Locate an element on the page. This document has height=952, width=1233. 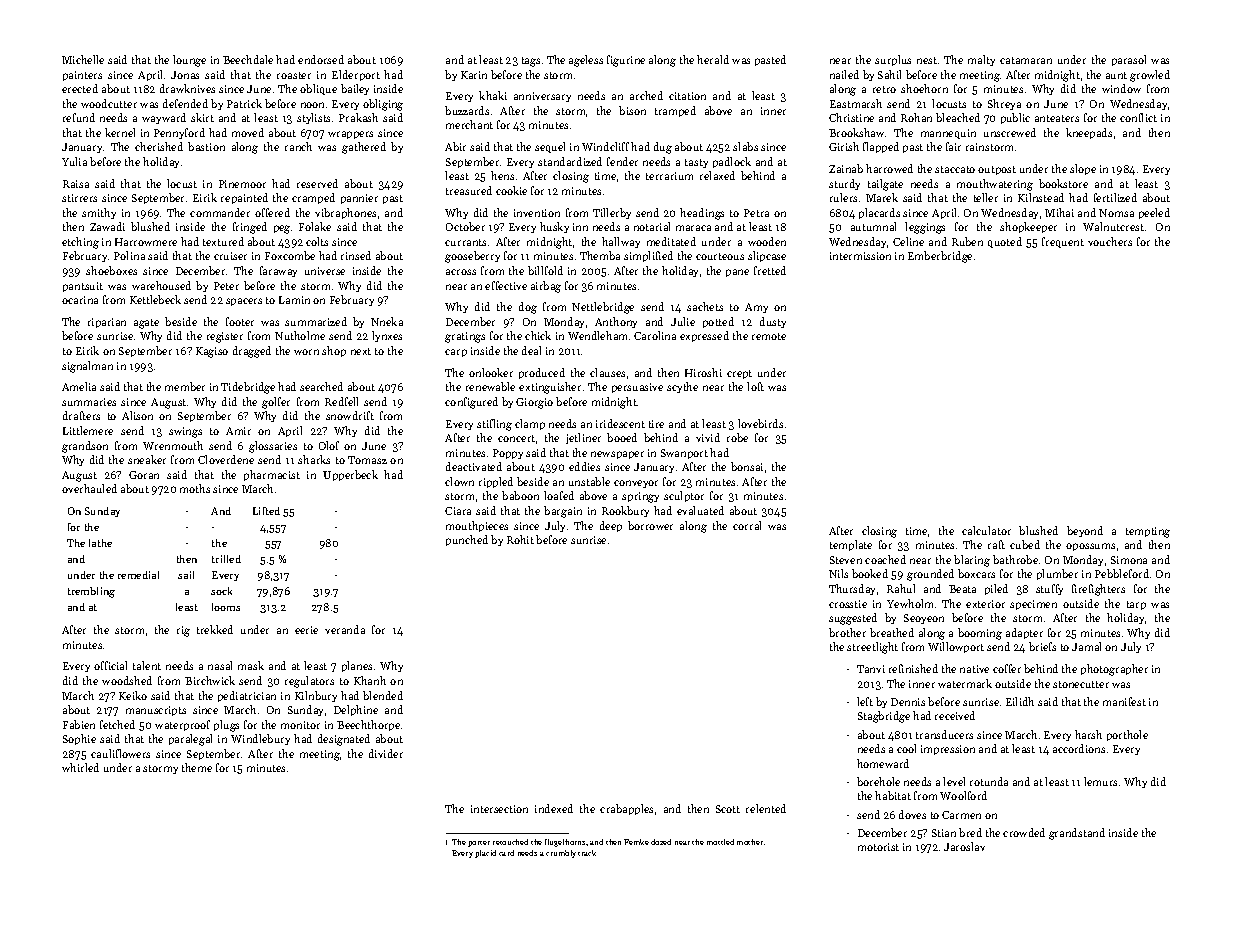
theme is located at coordinates (197, 767).
